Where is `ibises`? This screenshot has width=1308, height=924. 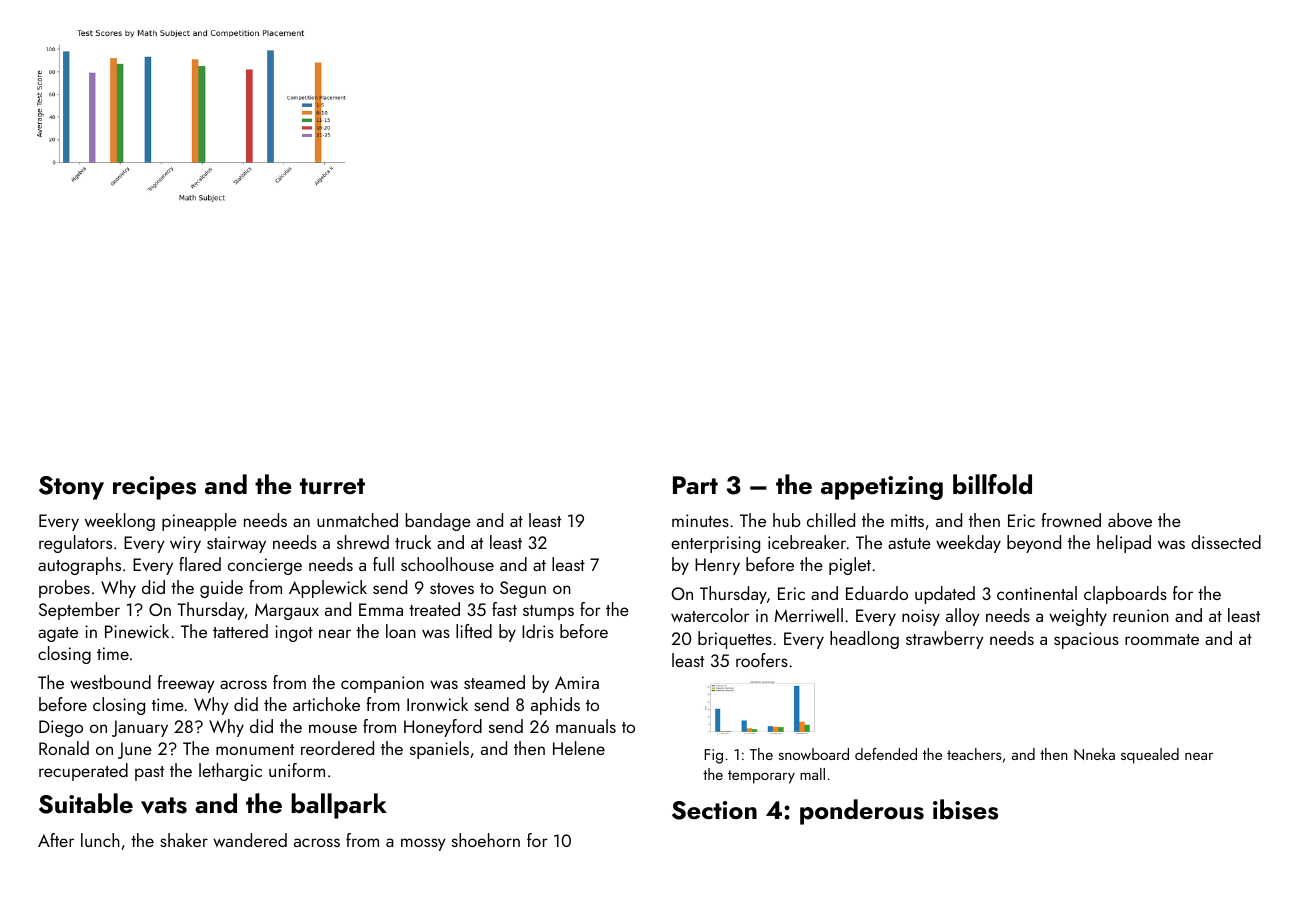 ibises is located at coordinates (965, 809).
